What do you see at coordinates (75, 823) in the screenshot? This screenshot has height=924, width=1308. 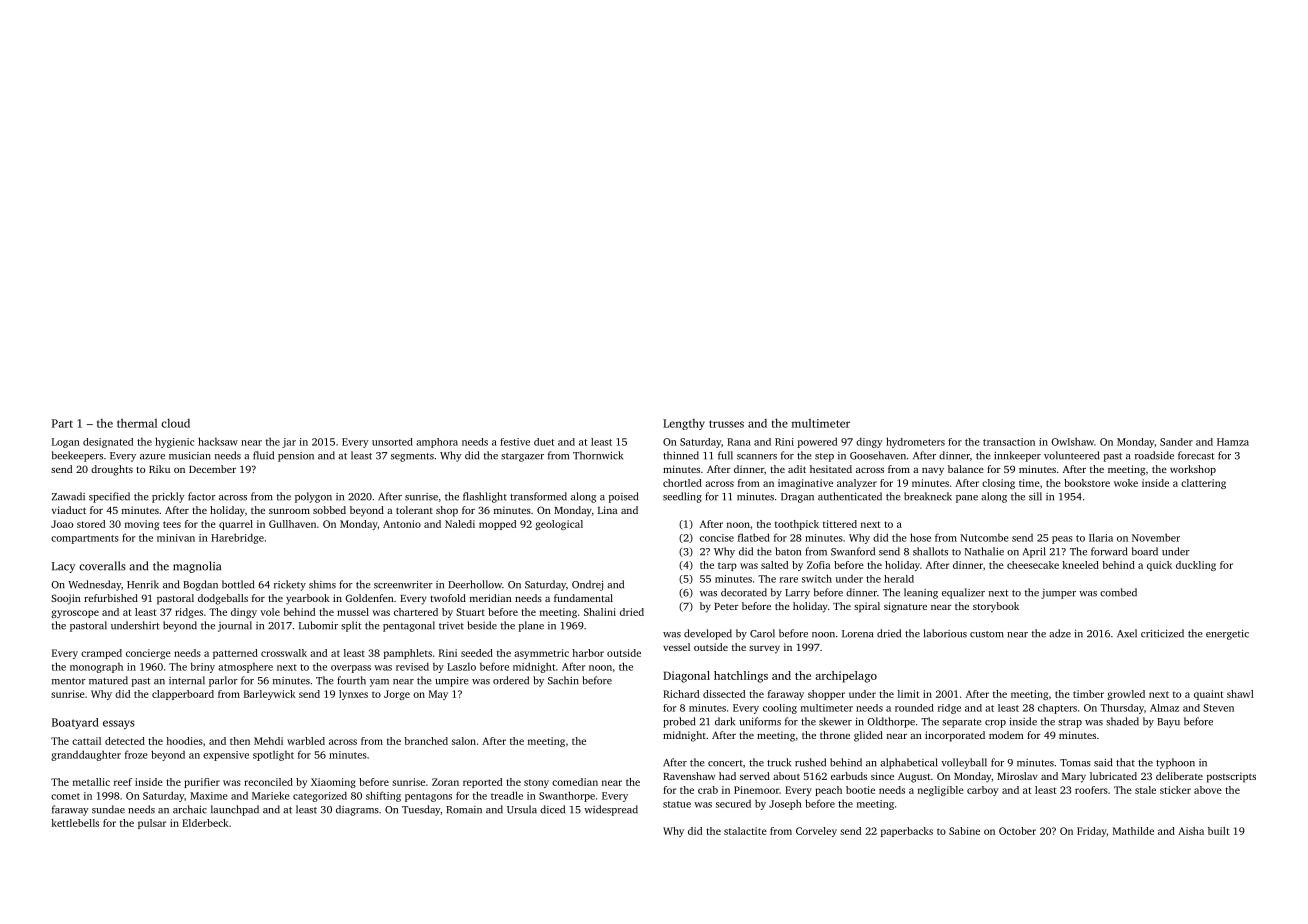 I see `kettlebells` at bounding box center [75, 823].
